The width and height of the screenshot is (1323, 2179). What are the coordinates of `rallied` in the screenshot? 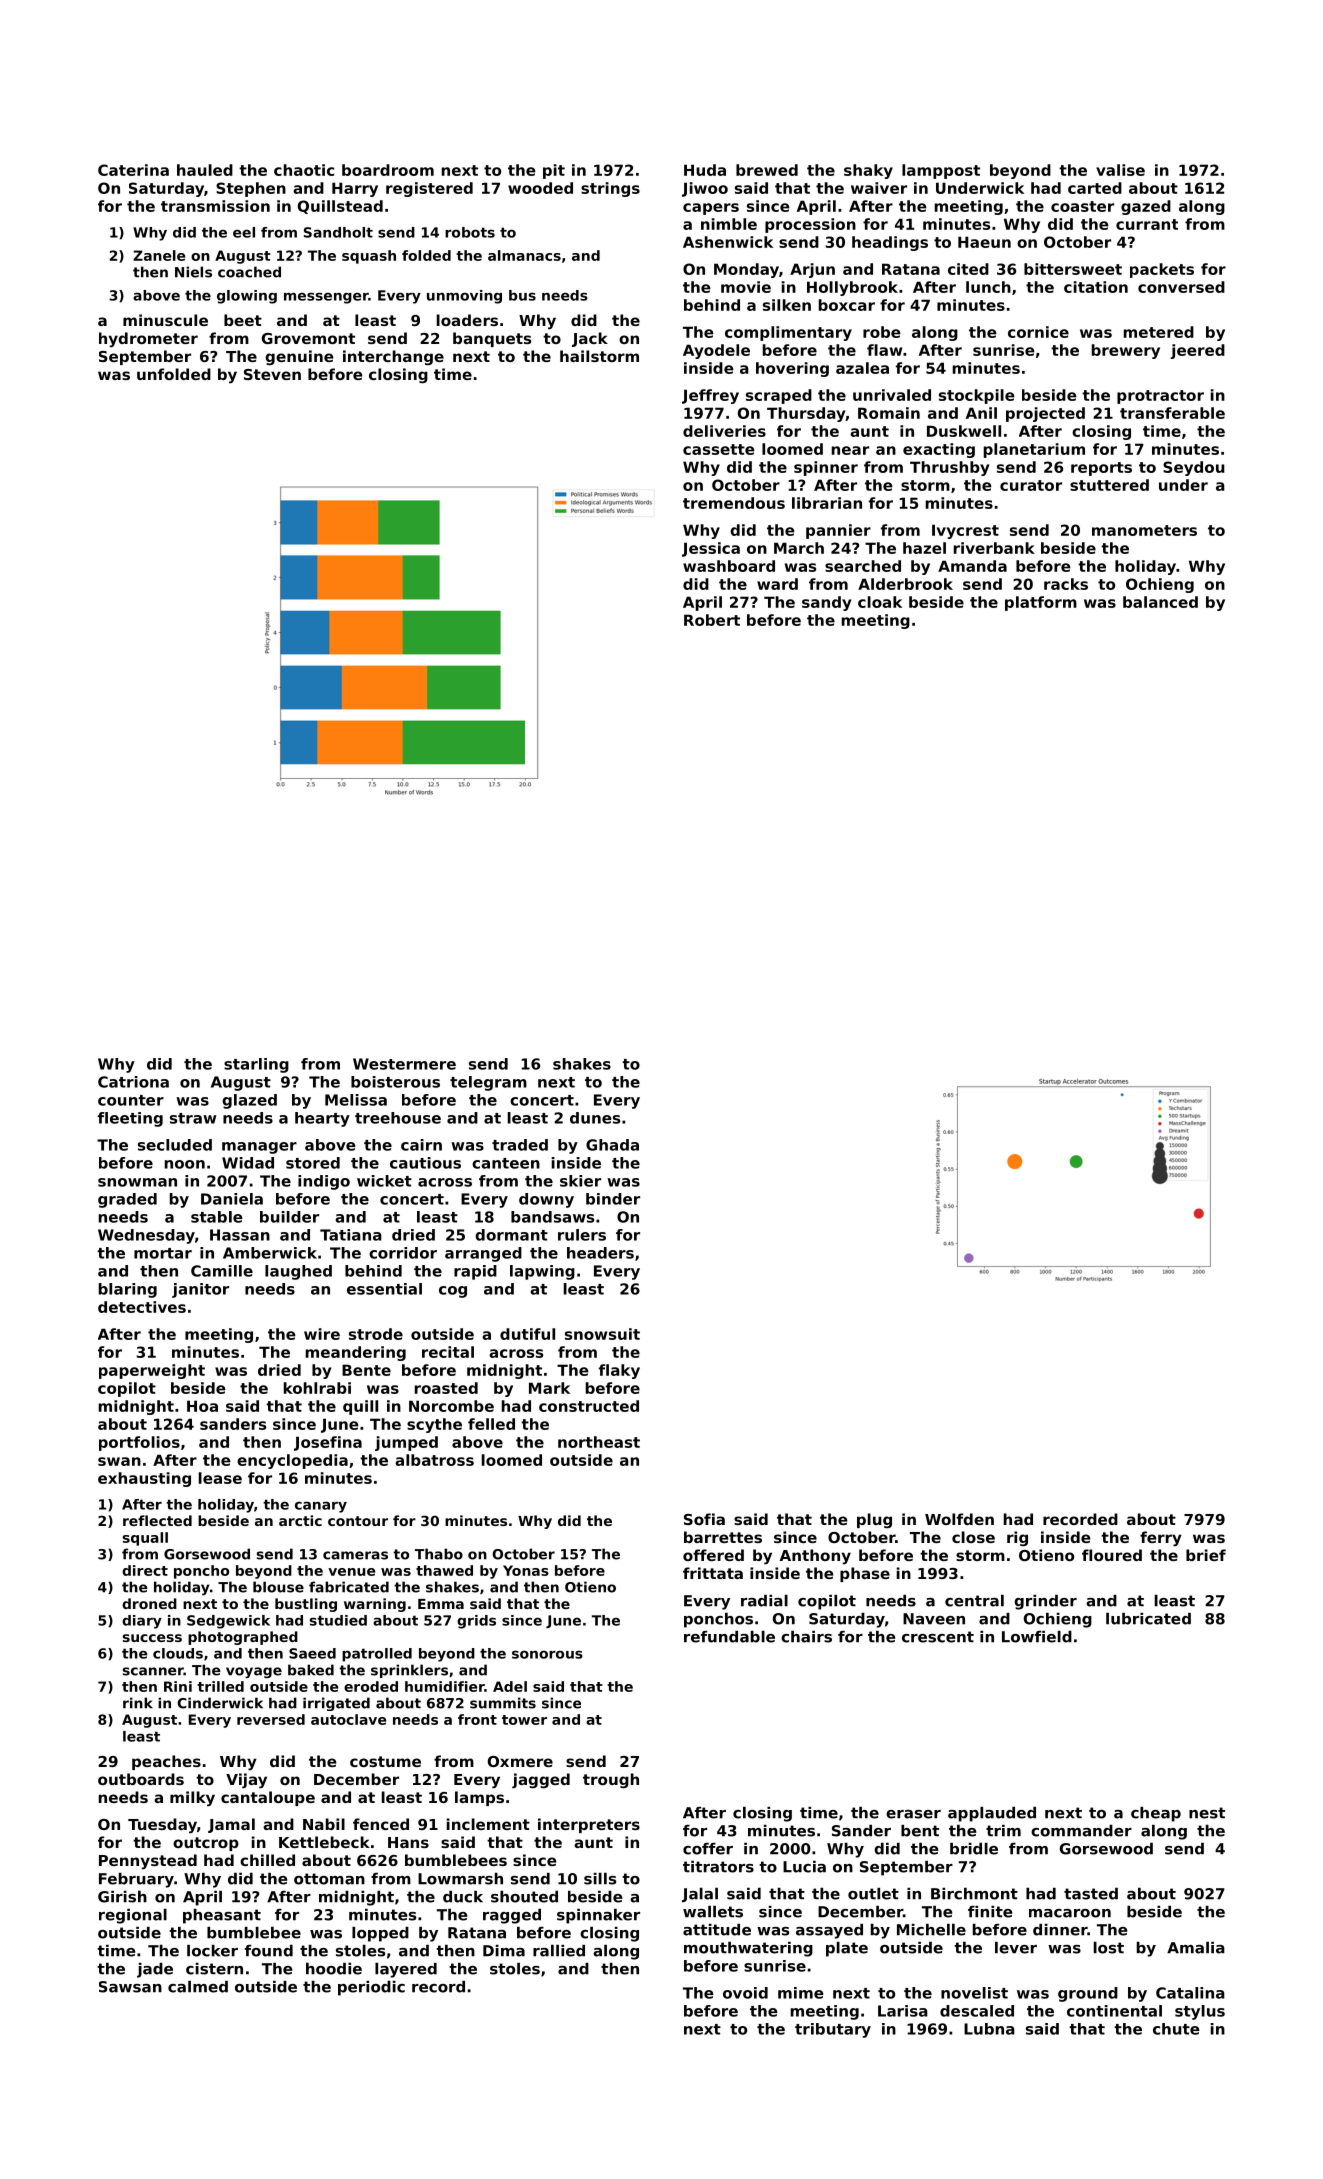 It's located at (559, 1951).
